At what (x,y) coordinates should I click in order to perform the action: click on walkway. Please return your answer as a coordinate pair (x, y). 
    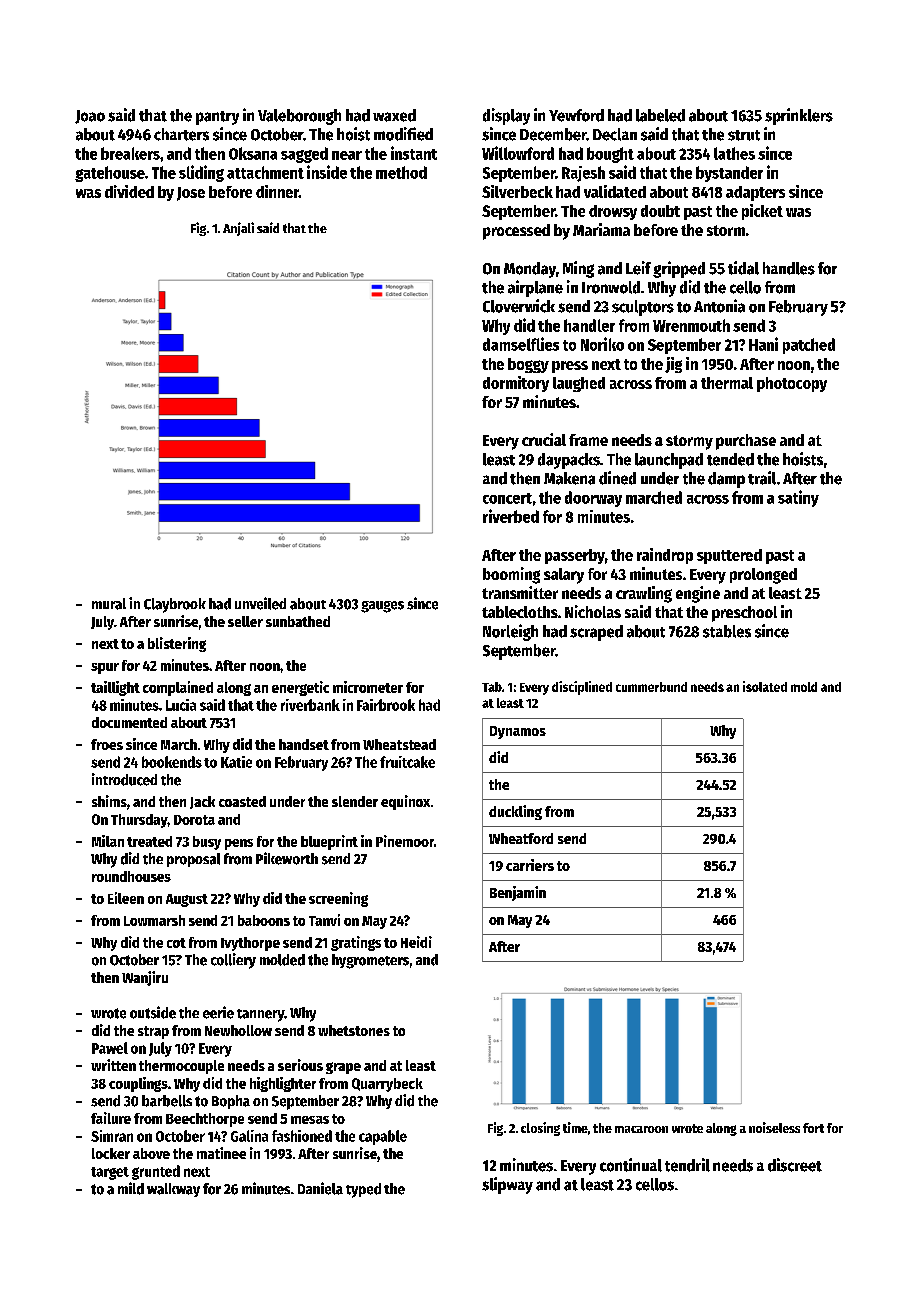
    Looking at the image, I should click on (173, 1190).
